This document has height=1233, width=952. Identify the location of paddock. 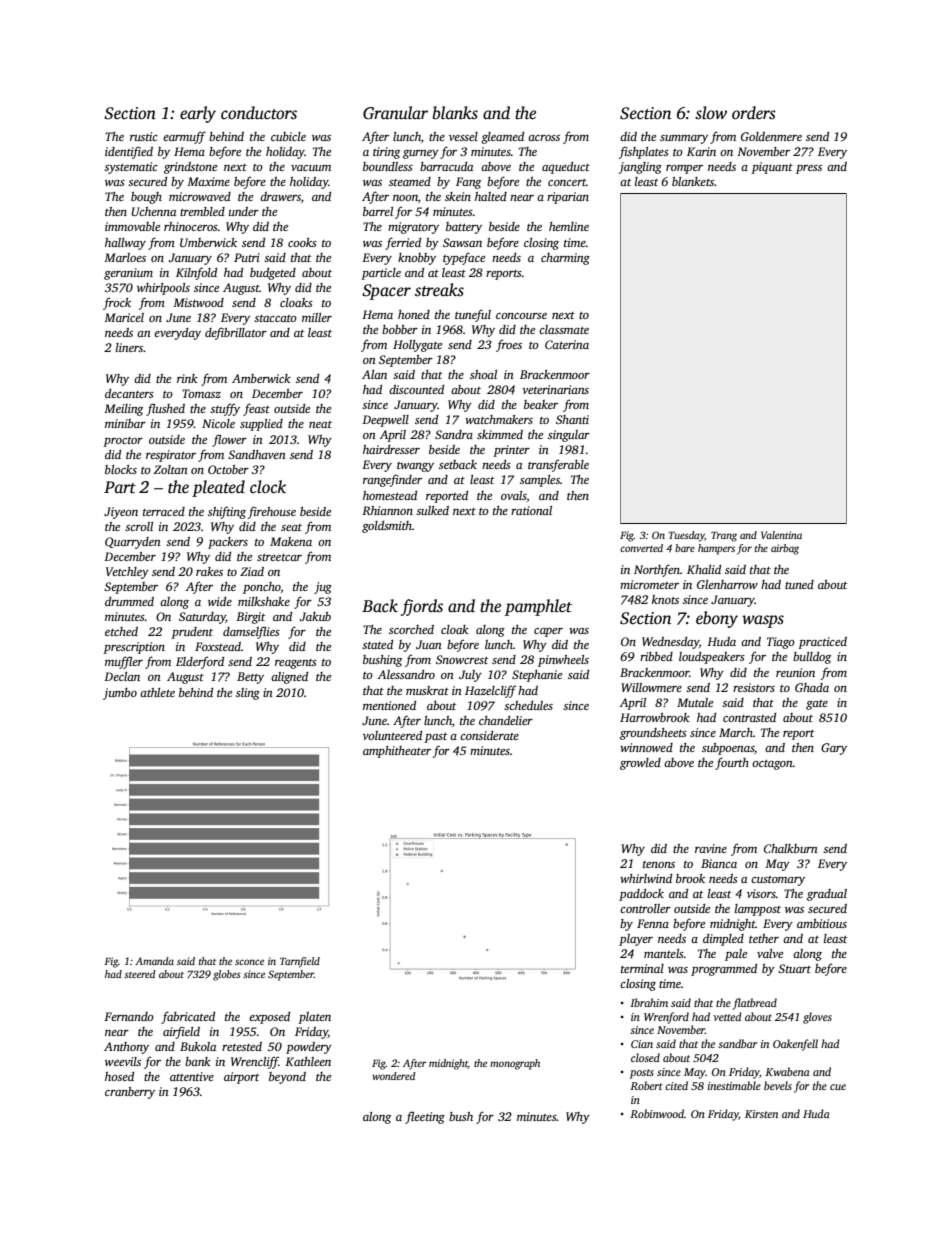
(641, 895).
